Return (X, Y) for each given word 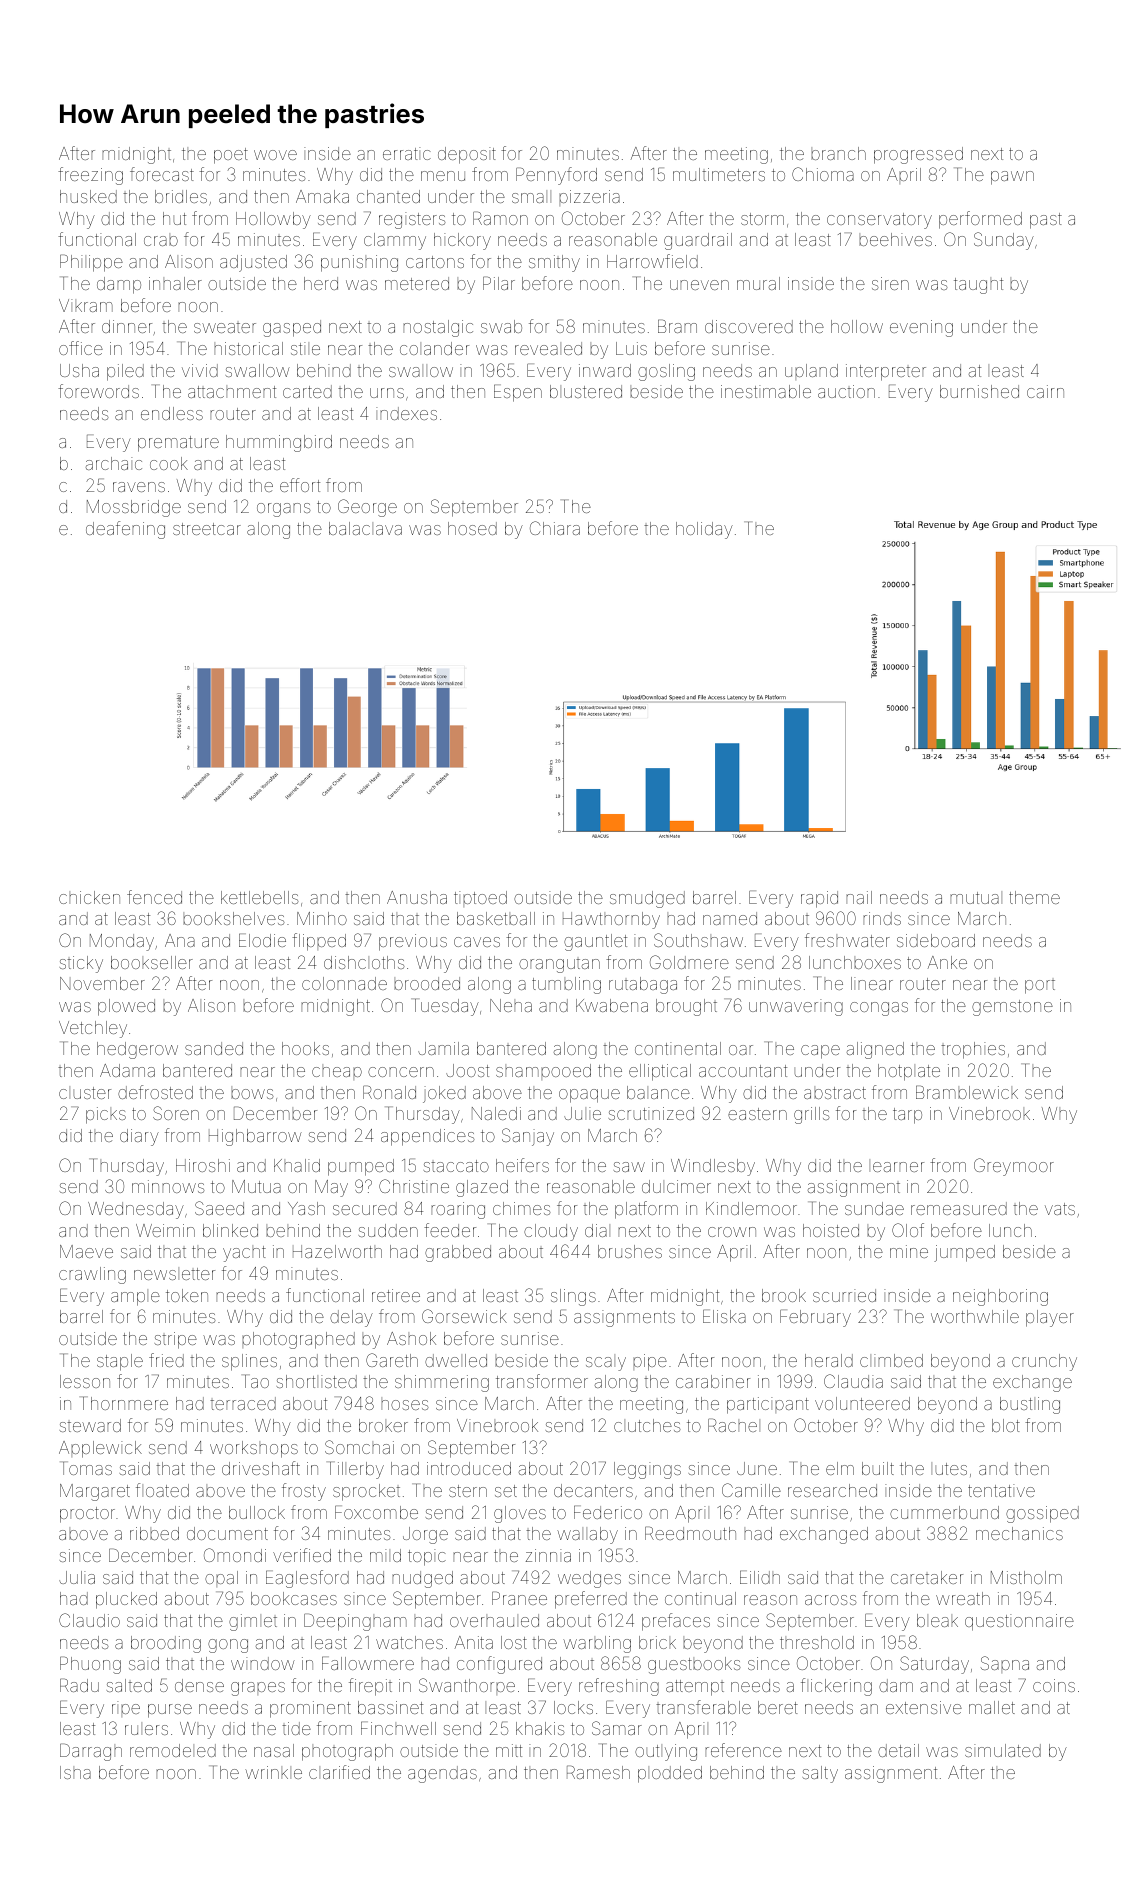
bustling (1030, 1405)
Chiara (555, 528)
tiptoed (480, 899)
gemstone (1012, 1008)
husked (88, 196)
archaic (114, 463)
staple (120, 1362)
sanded (214, 1048)
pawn (1012, 178)
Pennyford (556, 176)
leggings (647, 1470)
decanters (593, 1490)
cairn (1045, 391)
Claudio (89, 1620)
